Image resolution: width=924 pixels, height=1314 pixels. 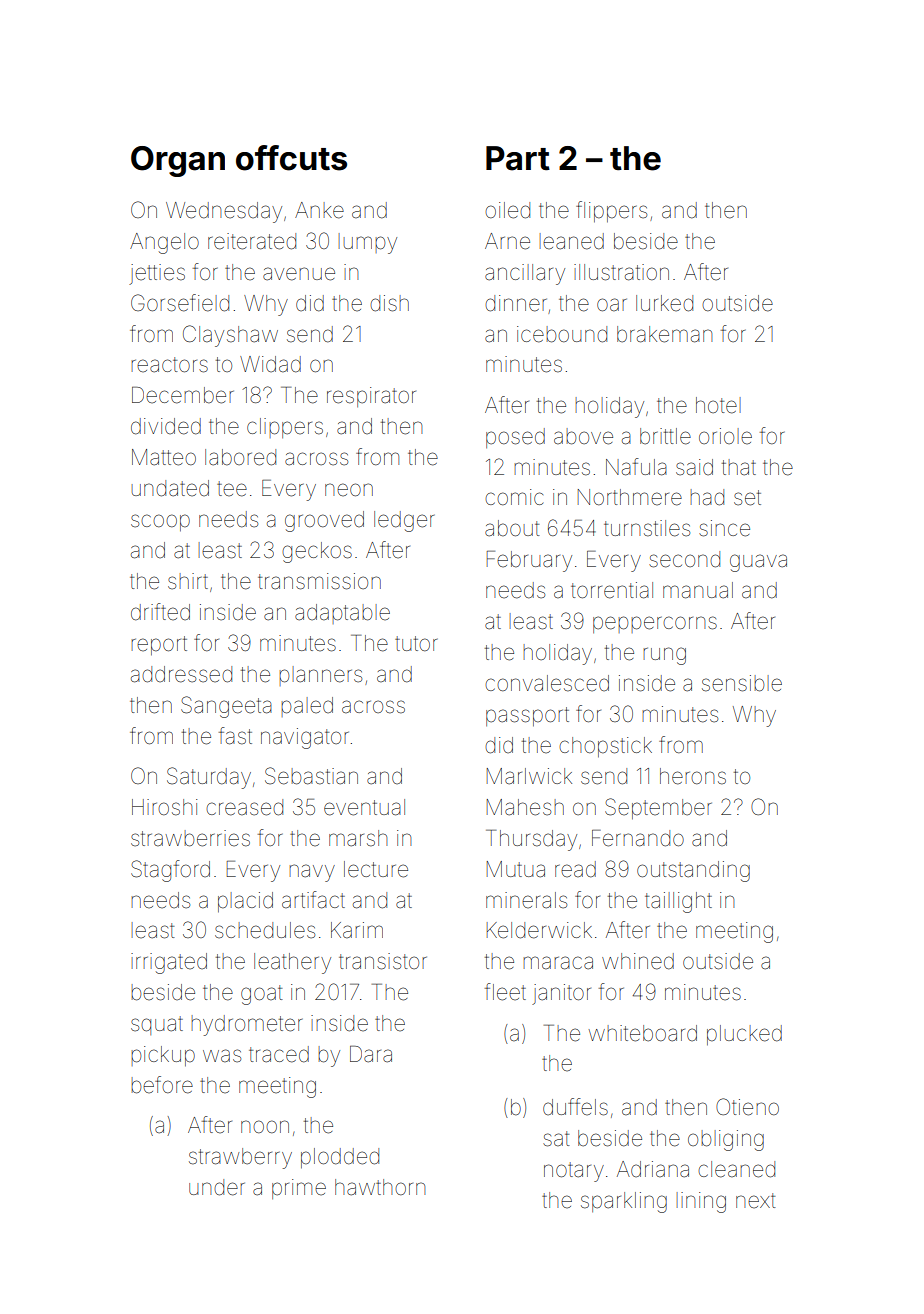 I want to click on about, so click(x=512, y=528).
